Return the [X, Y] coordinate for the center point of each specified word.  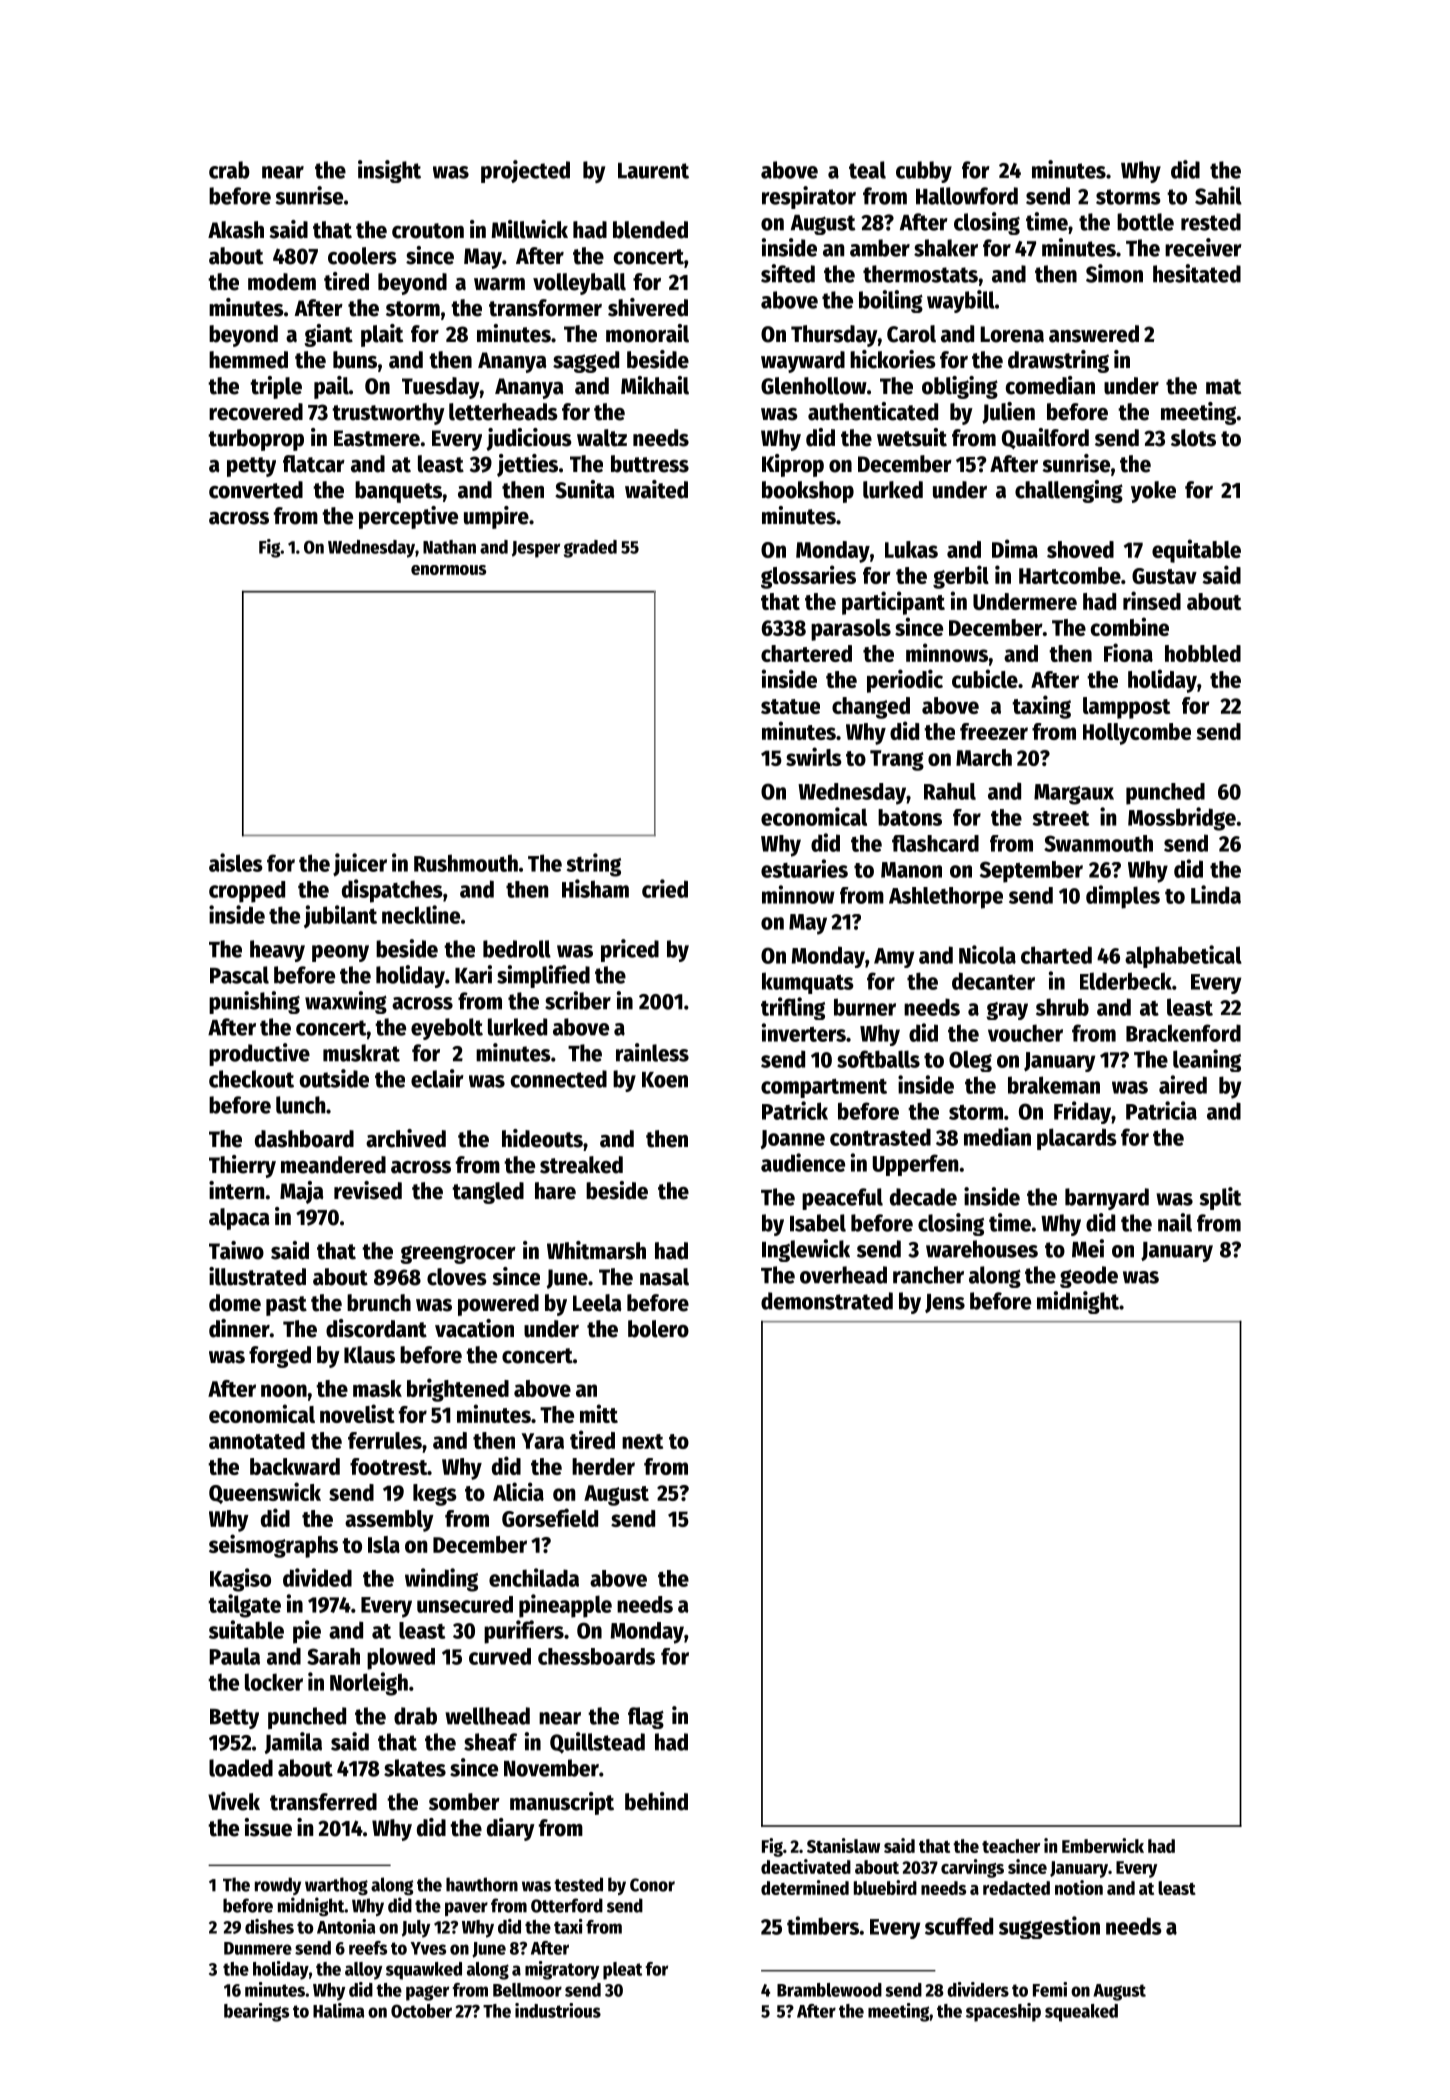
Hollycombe [1137, 734]
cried [665, 888]
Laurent [653, 171]
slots [1193, 438]
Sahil [1218, 195]
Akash [236, 230]
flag [646, 1718]
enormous [448, 570]
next [642, 1441]
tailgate [244, 1606]
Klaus [369, 1355]
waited [656, 489]
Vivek [234, 1801]
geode [1089, 1277]
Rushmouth [466, 863]
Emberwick [1103, 1845]
